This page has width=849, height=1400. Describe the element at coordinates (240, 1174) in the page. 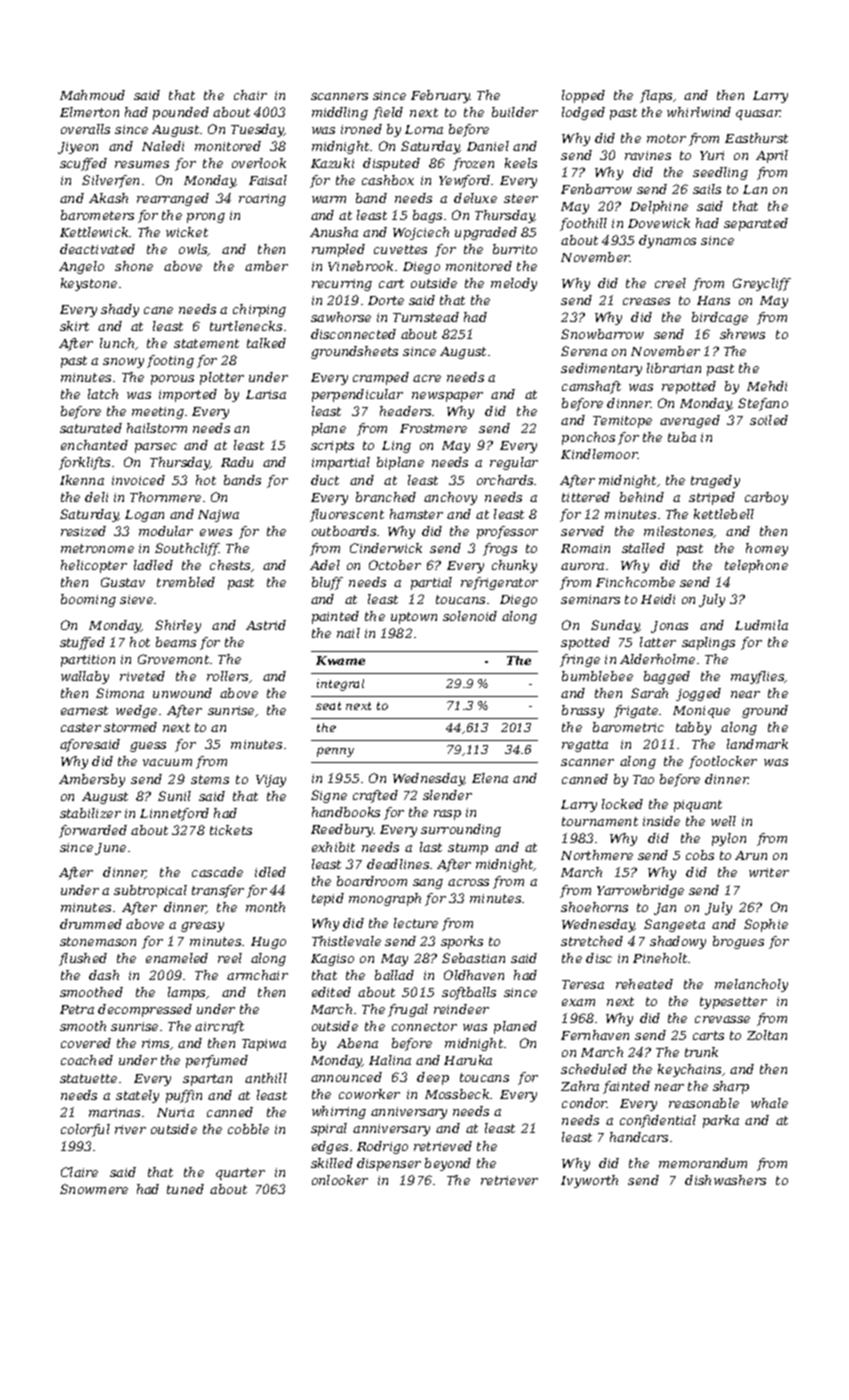

I see `quarter` at that location.
